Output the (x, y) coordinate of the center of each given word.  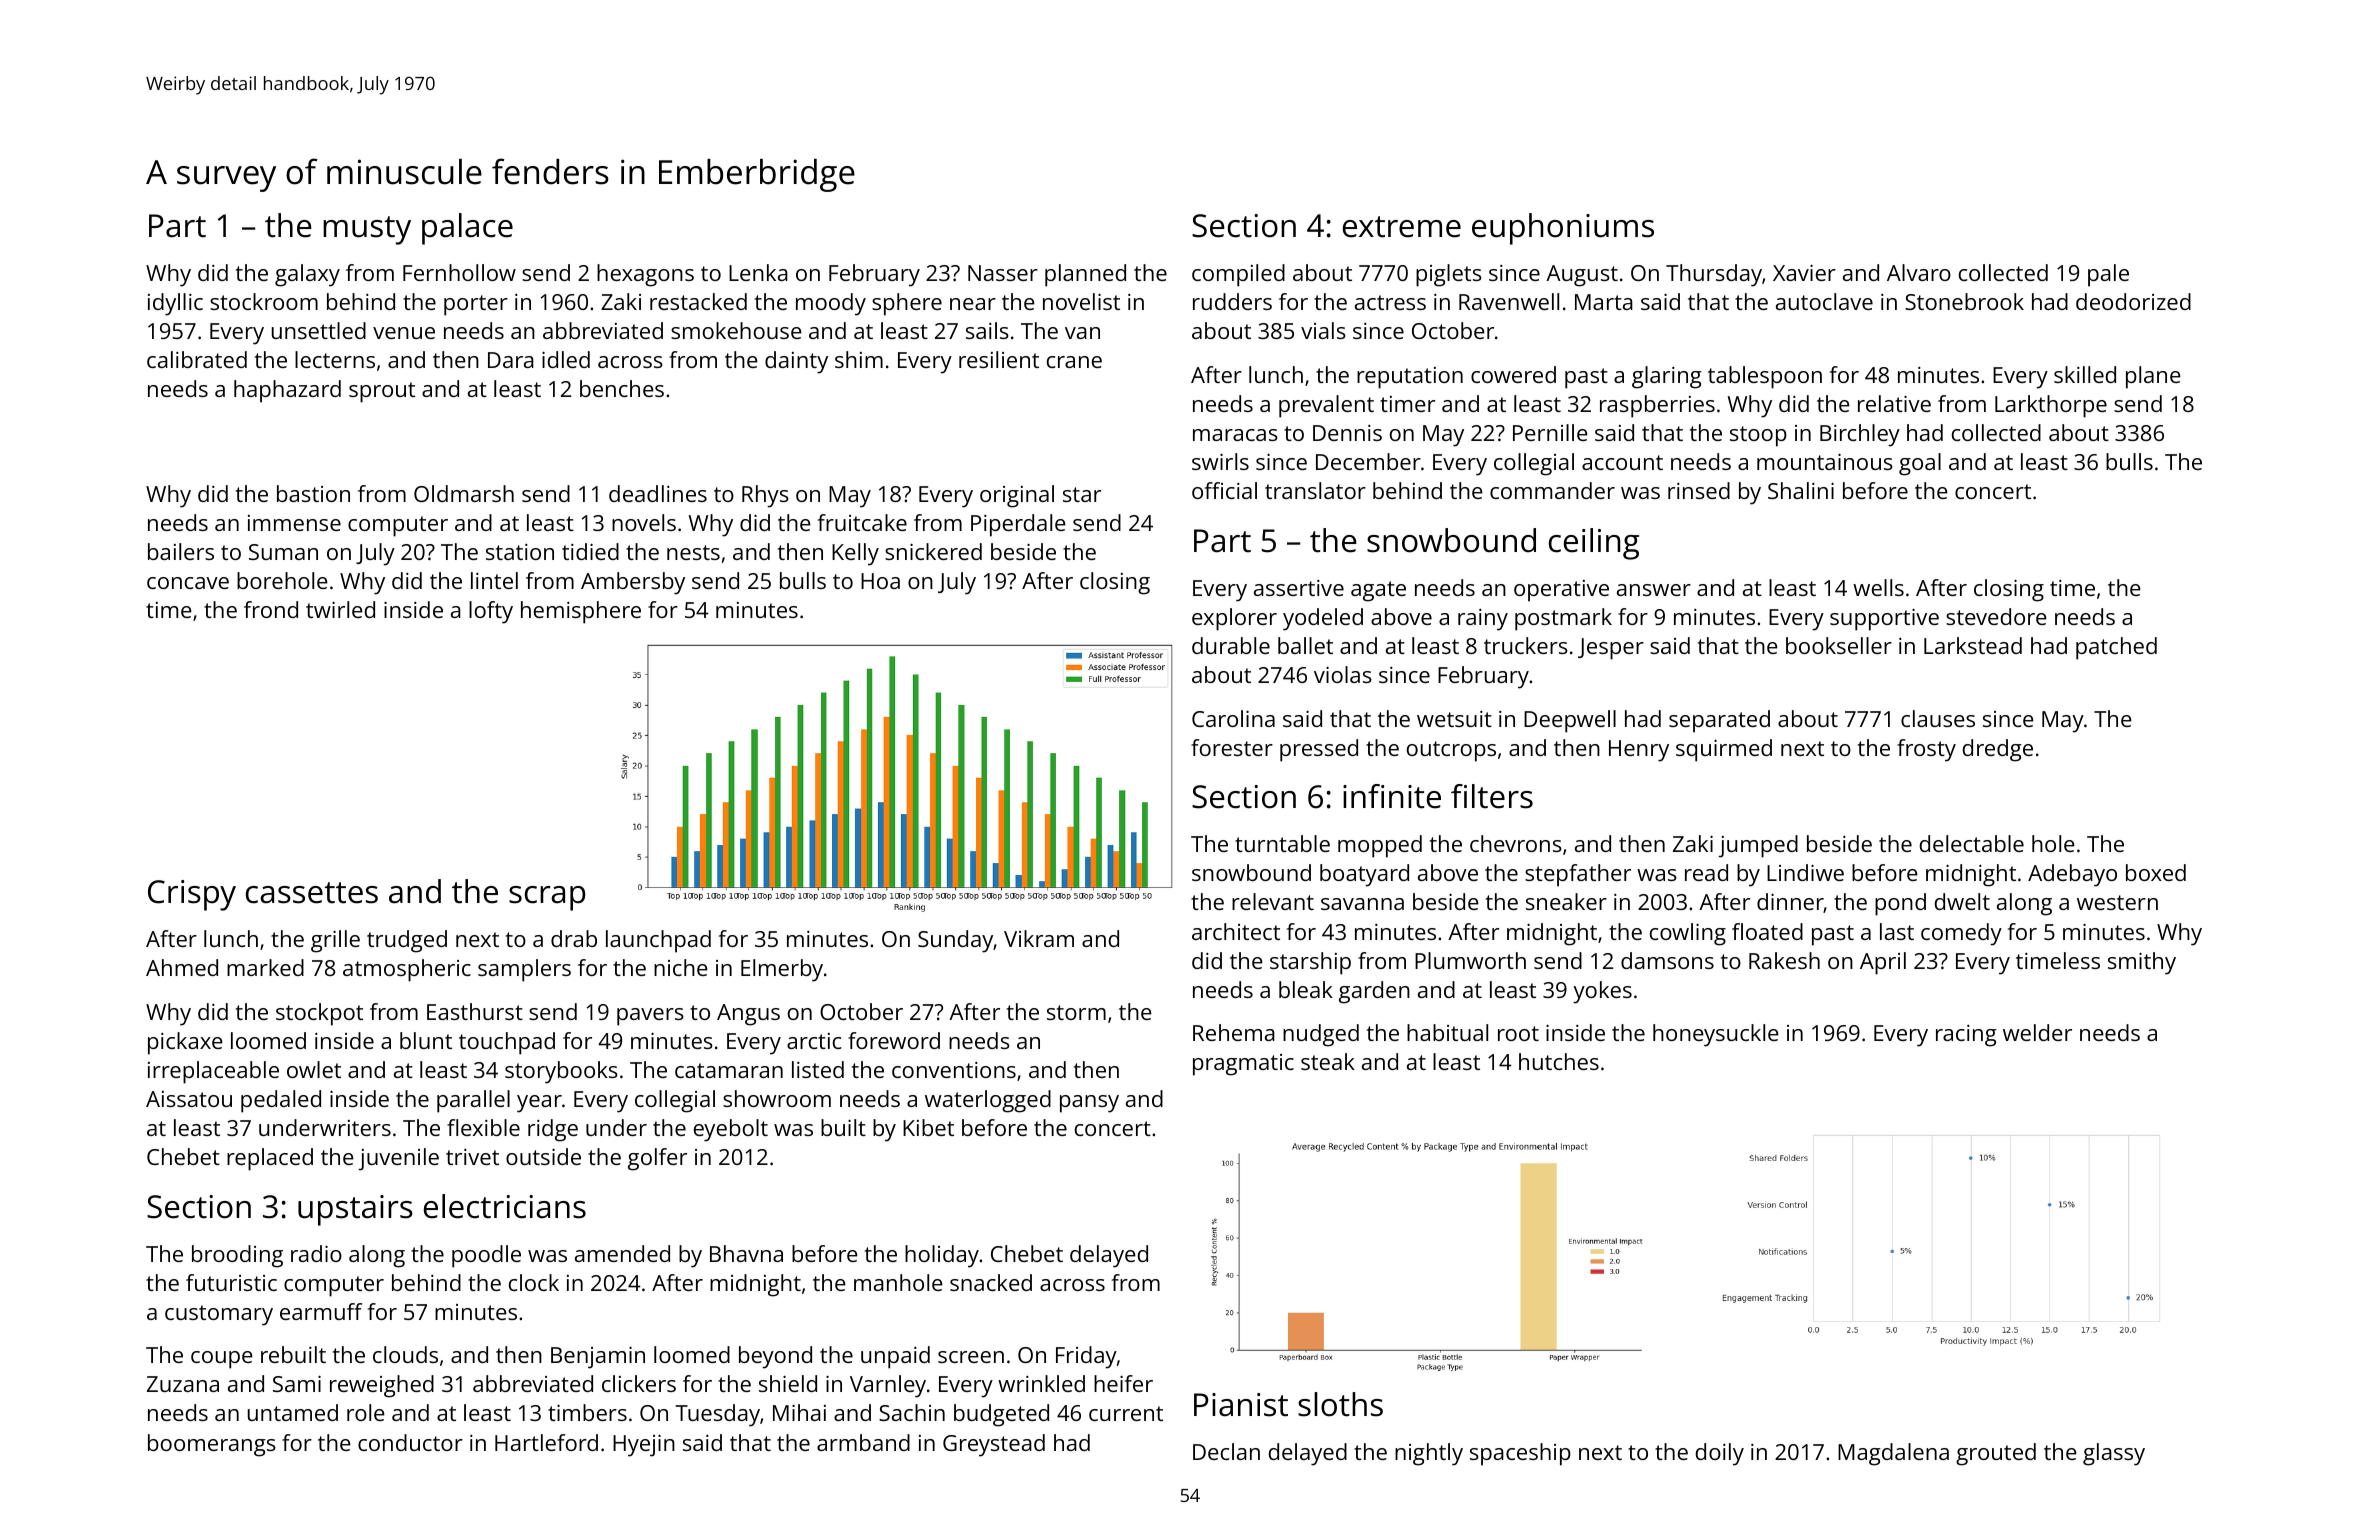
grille (335, 941)
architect (1236, 931)
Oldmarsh (464, 493)
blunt (426, 1040)
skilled (2085, 374)
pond (1900, 904)
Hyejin (644, 1445)
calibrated (197, 359)
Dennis (1347, 433)
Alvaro (1919, 272)
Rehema (1234, 1032)
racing (1966, 1036)
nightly (1429, 1454)
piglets (1449, 275)
